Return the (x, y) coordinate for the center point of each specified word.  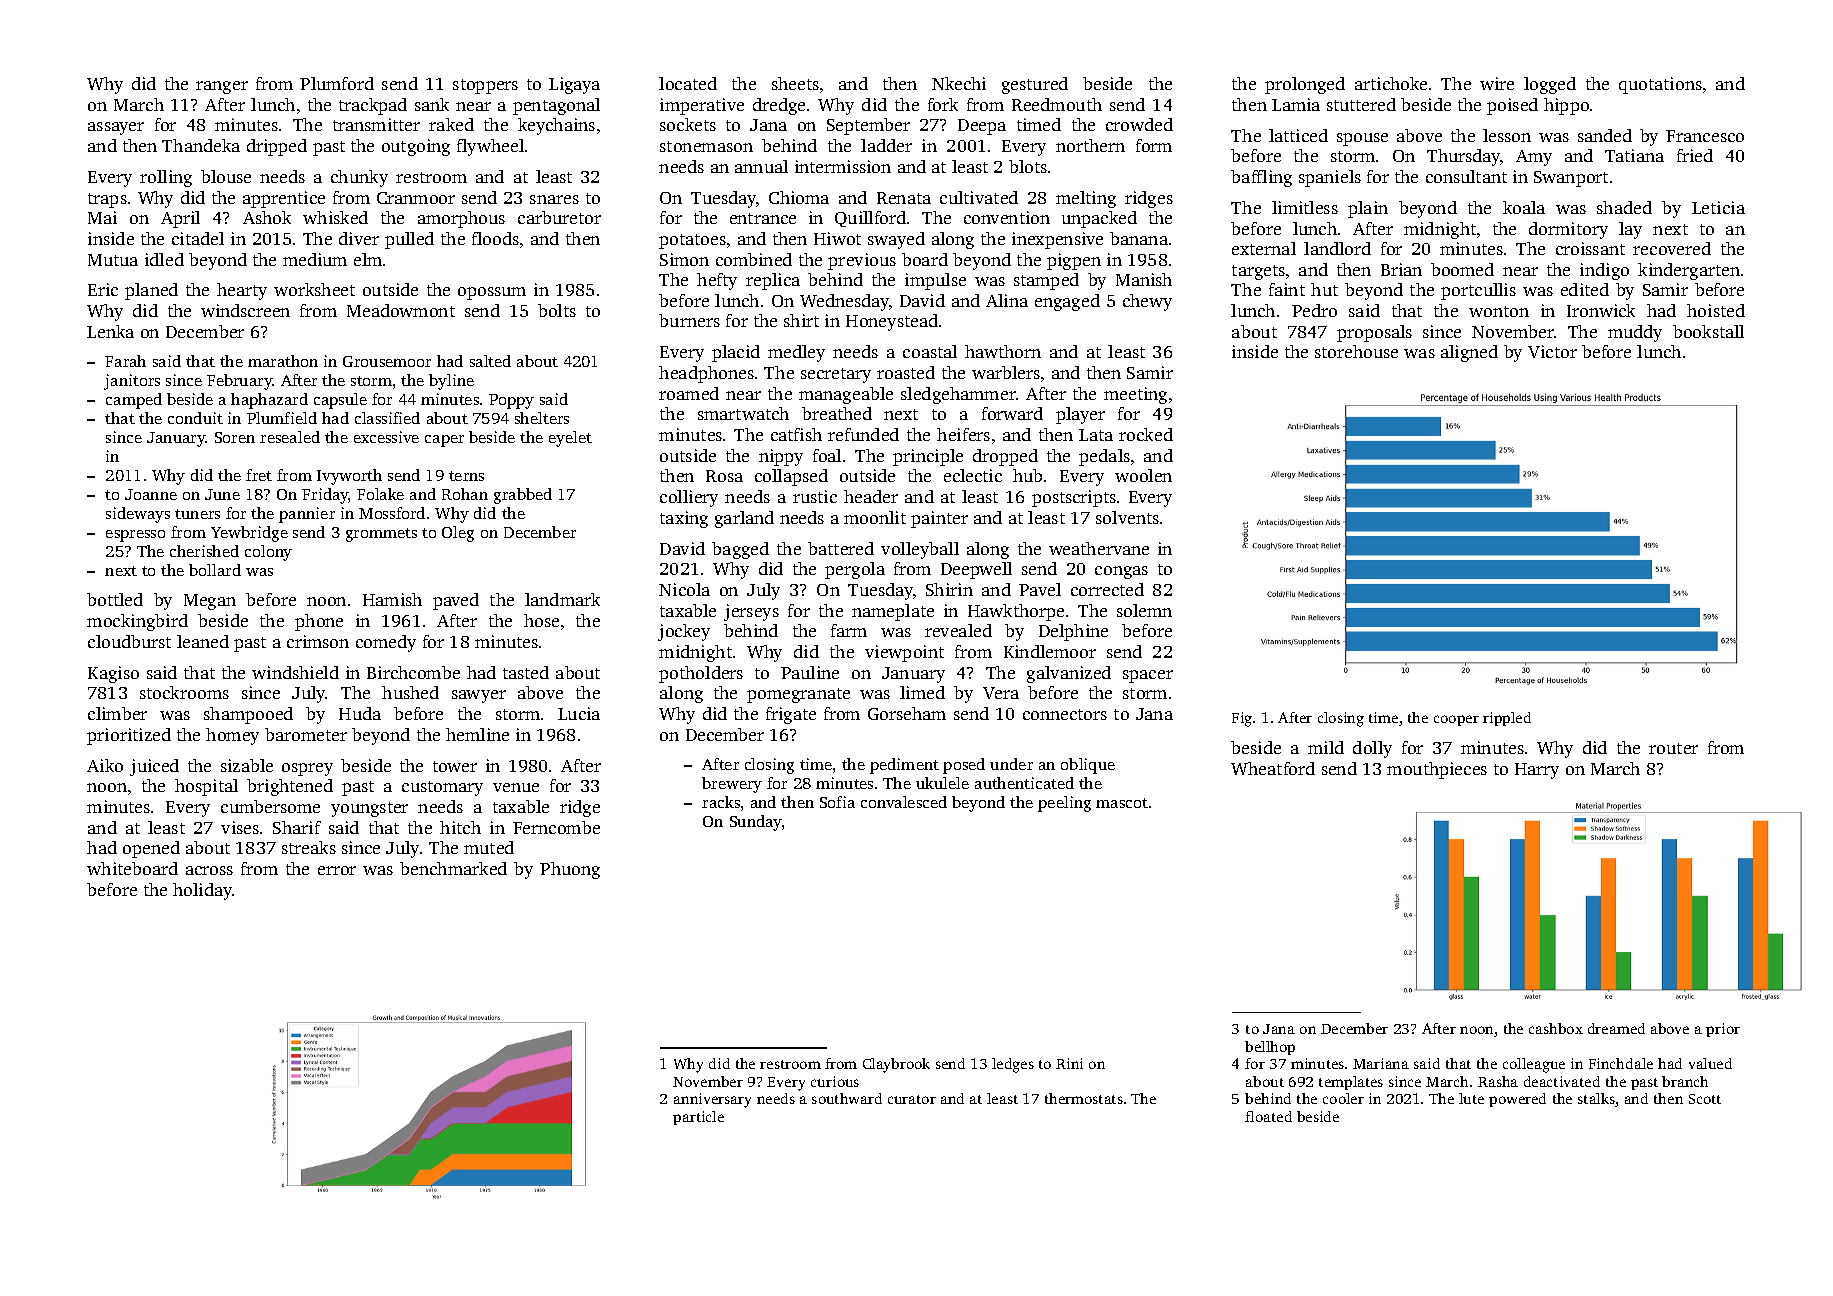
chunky (359, 178)
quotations (1660, 85)
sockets (688, 124)
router (1673, 748)
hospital (206, 787)
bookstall (1708, 331)
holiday (202, 891)
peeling (1064, 804)
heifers (963, 434)
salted (490, 361)
